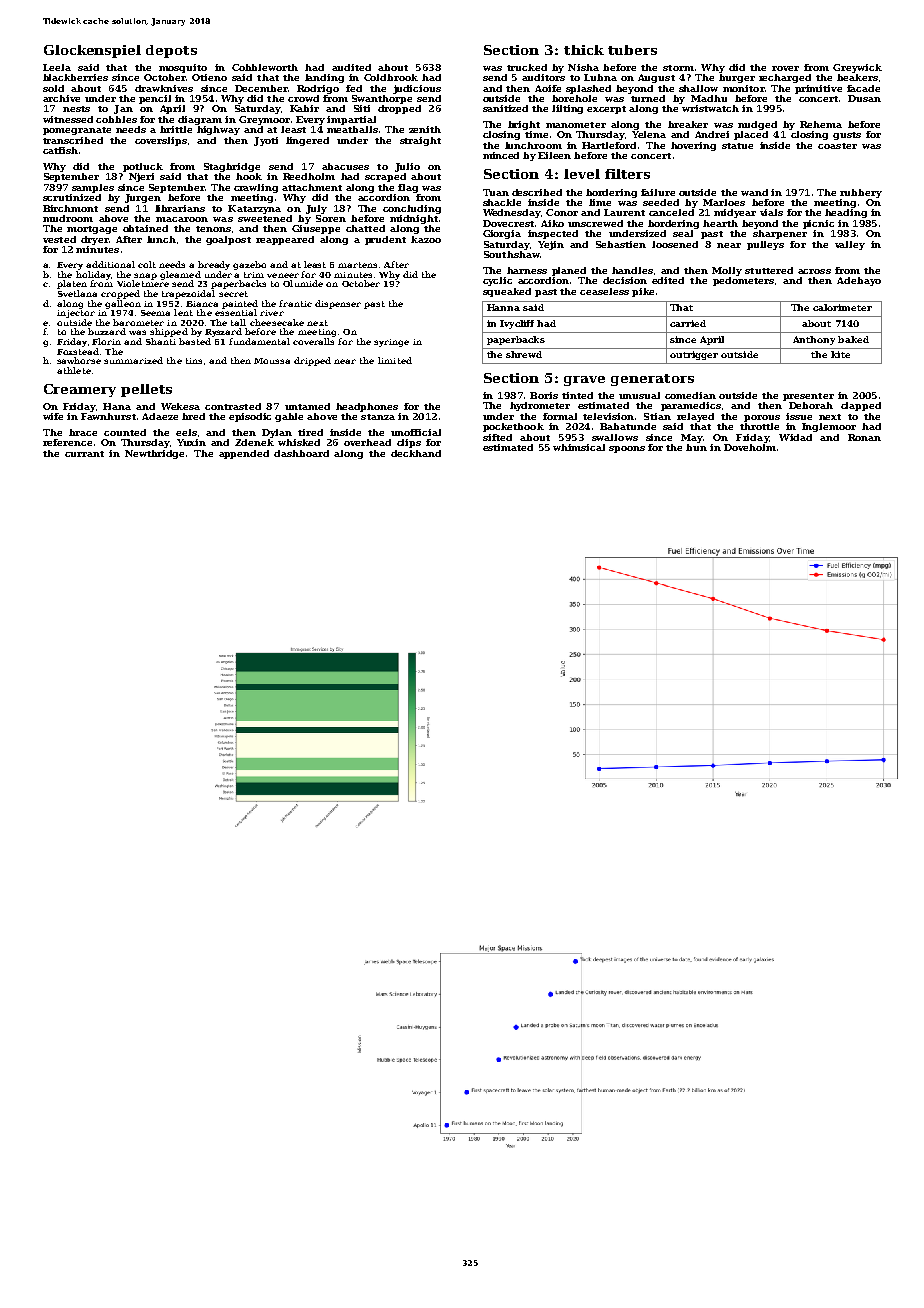  What do you see at coordinates (857, 68) in the screenshot?
I see `Greywick` at bounding box center [857, 68].
